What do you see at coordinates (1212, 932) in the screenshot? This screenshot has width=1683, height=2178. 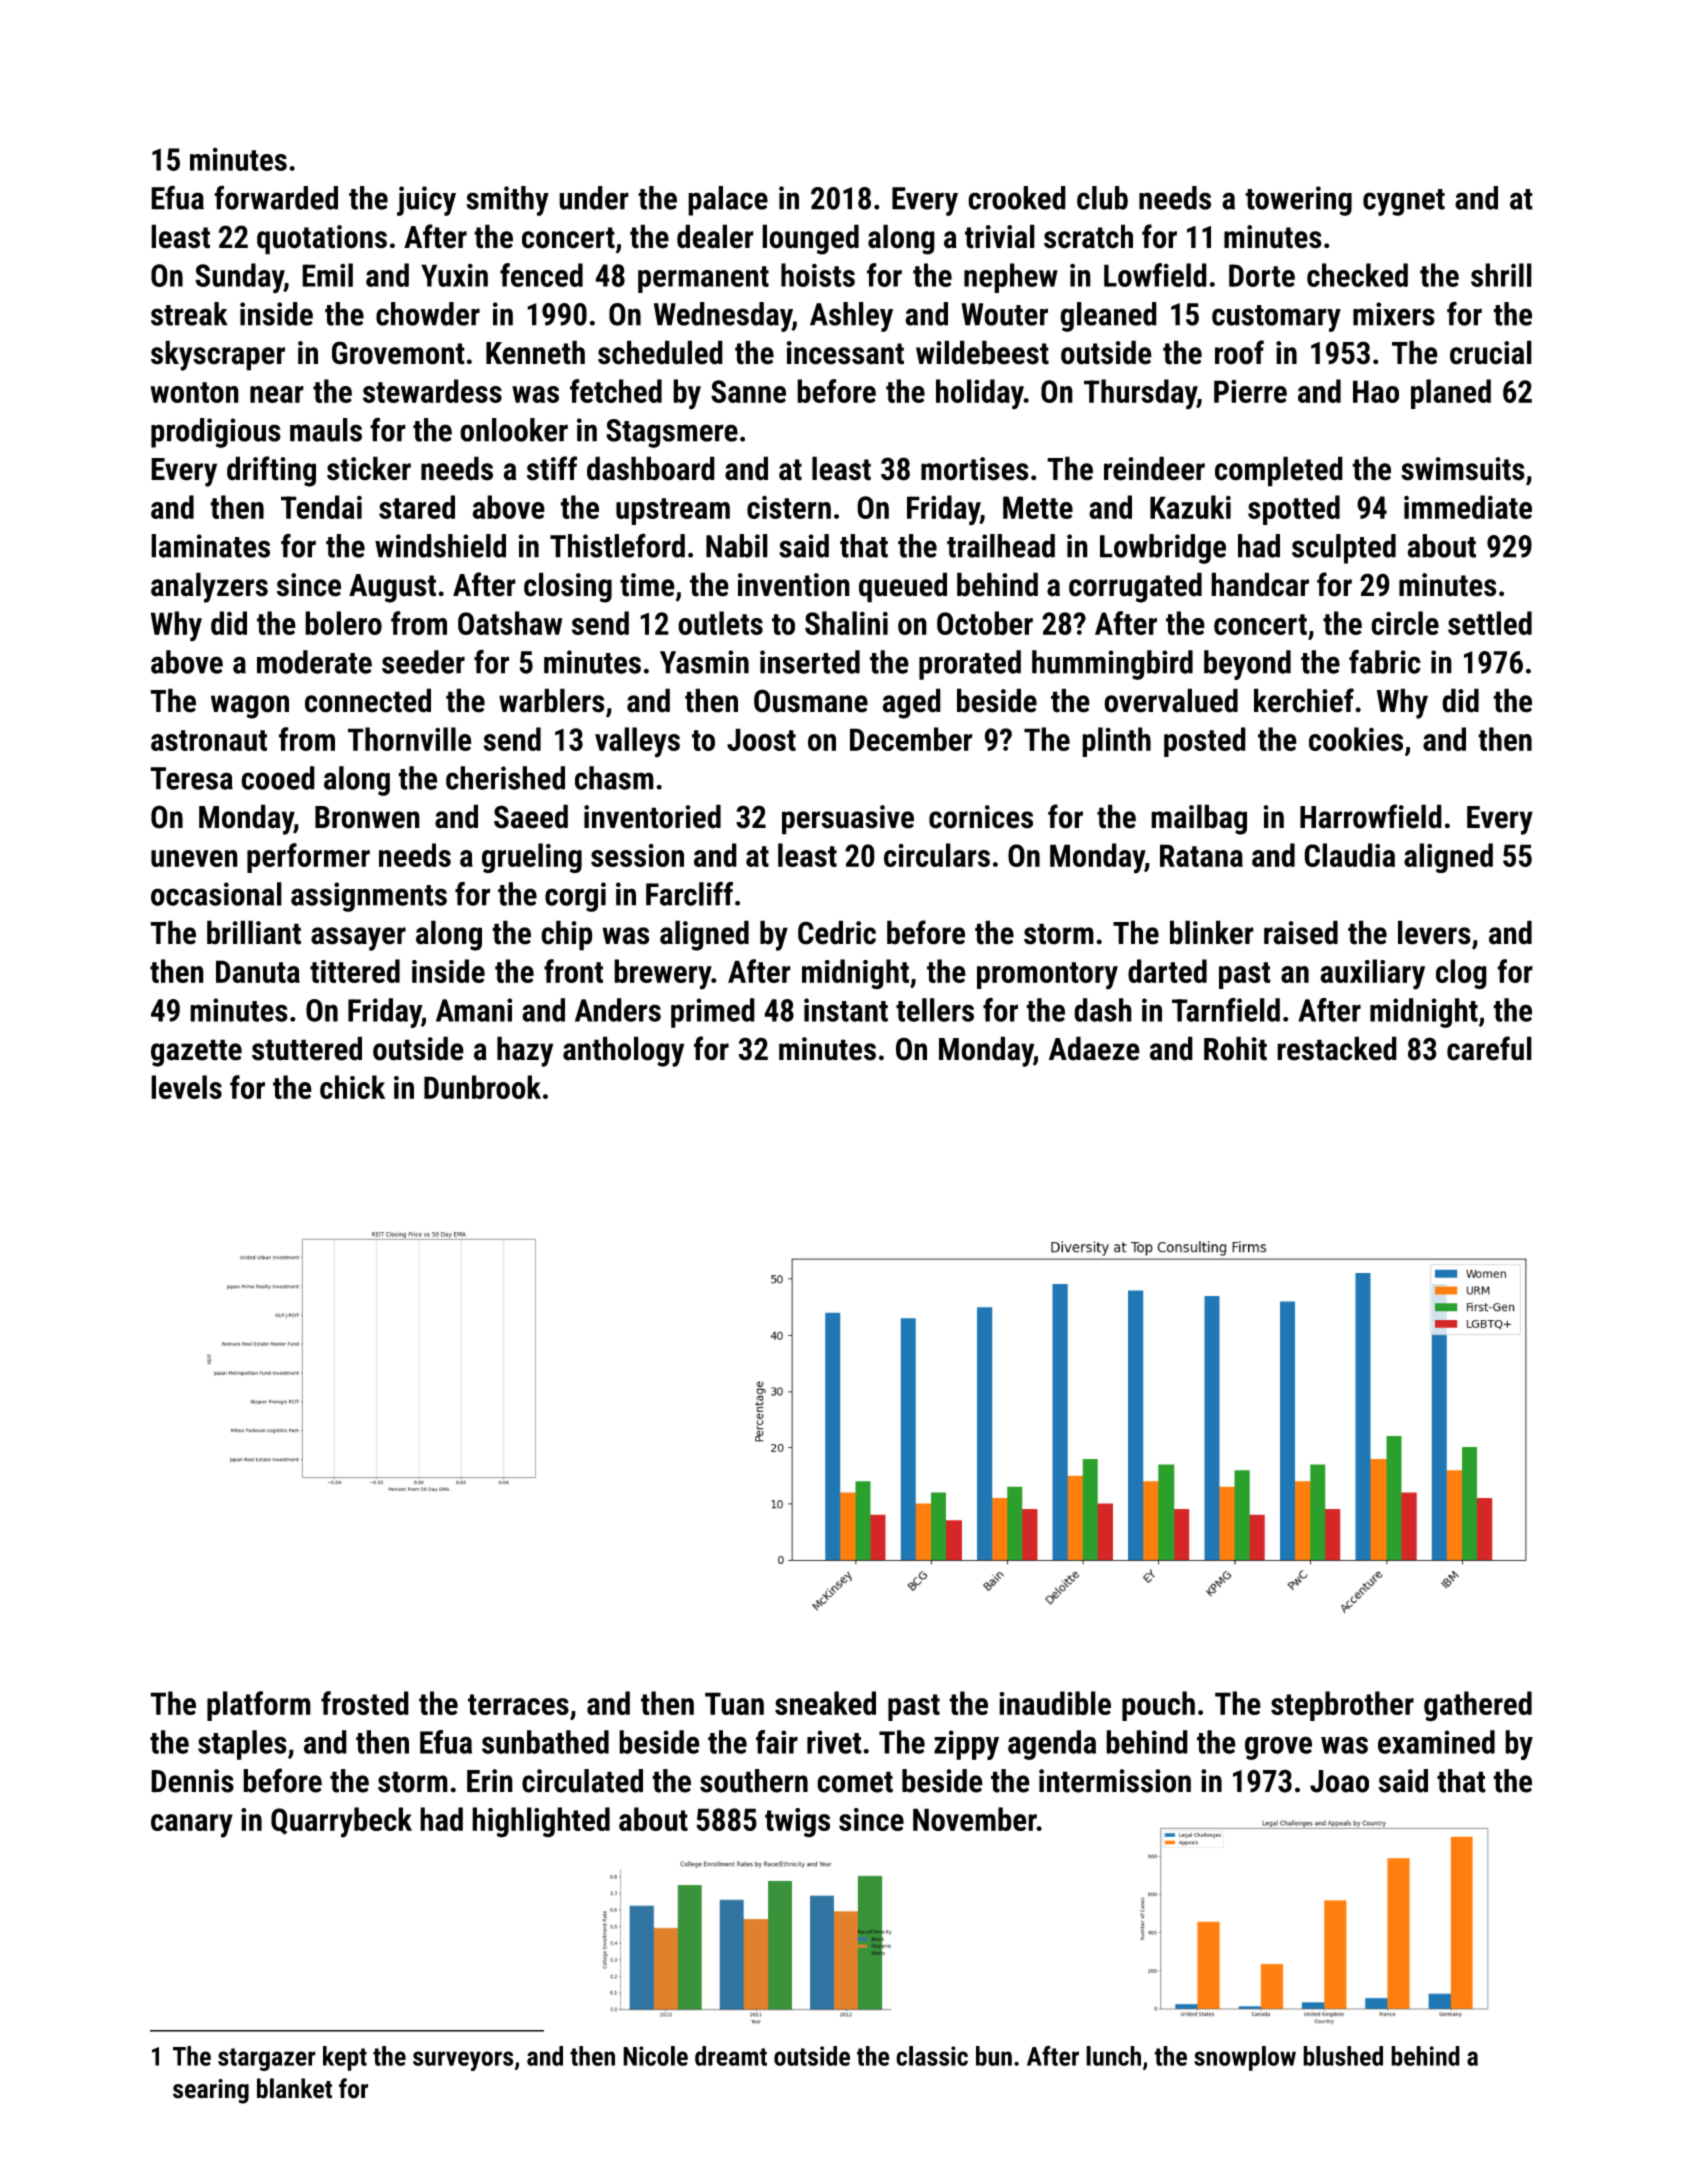 I see `blinker` at bounding box center [1212, 932].
